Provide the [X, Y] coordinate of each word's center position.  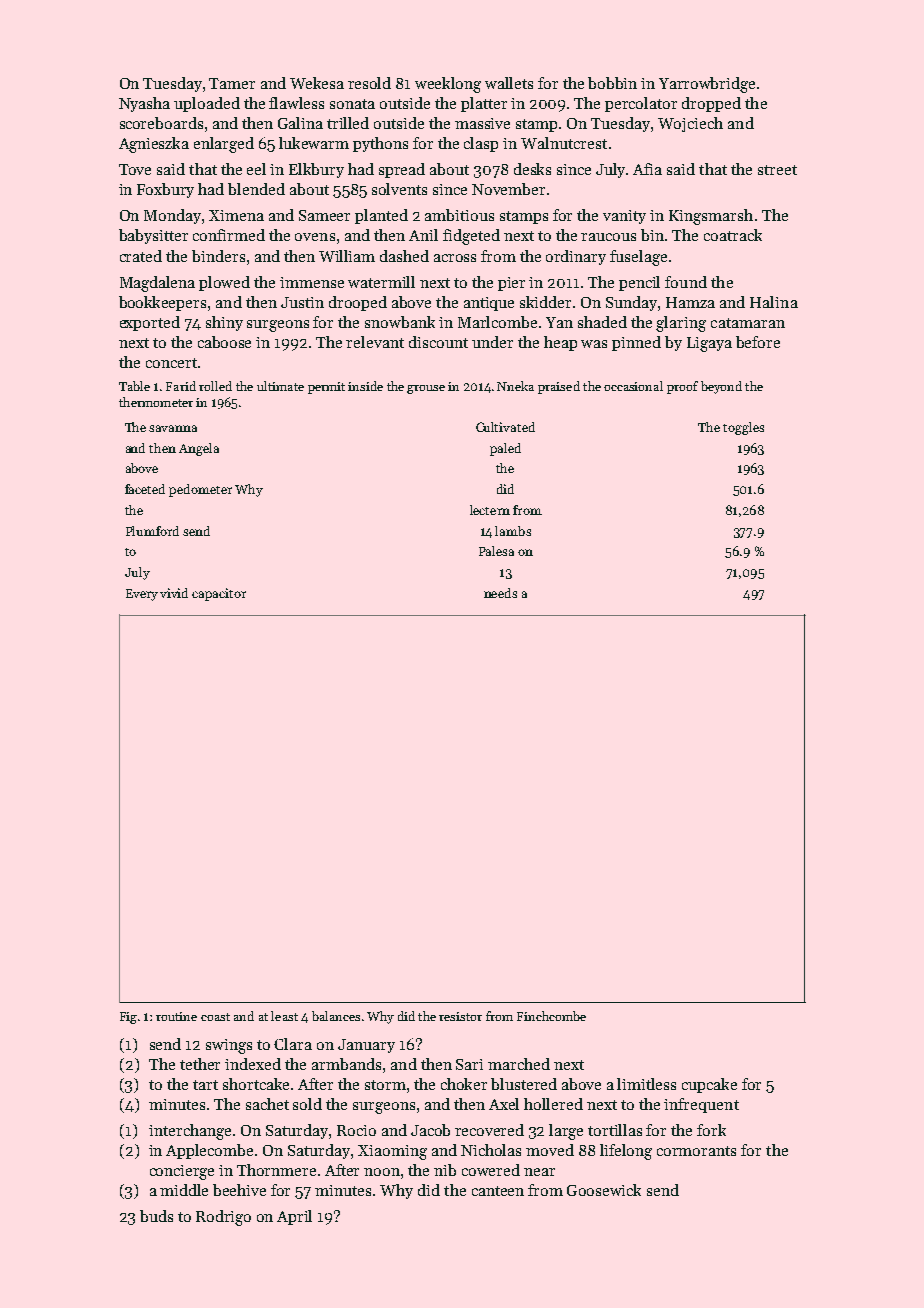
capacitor [219, 594]
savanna [173, 428]
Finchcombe [551, 1016]
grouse [426, 389]
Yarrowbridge [707, 85]
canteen [498, 1191]
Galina [300, 123]
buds [156, 1216]
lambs [513, 531]
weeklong [448, 85]
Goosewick [604, 1190]
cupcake [709, 1085]
